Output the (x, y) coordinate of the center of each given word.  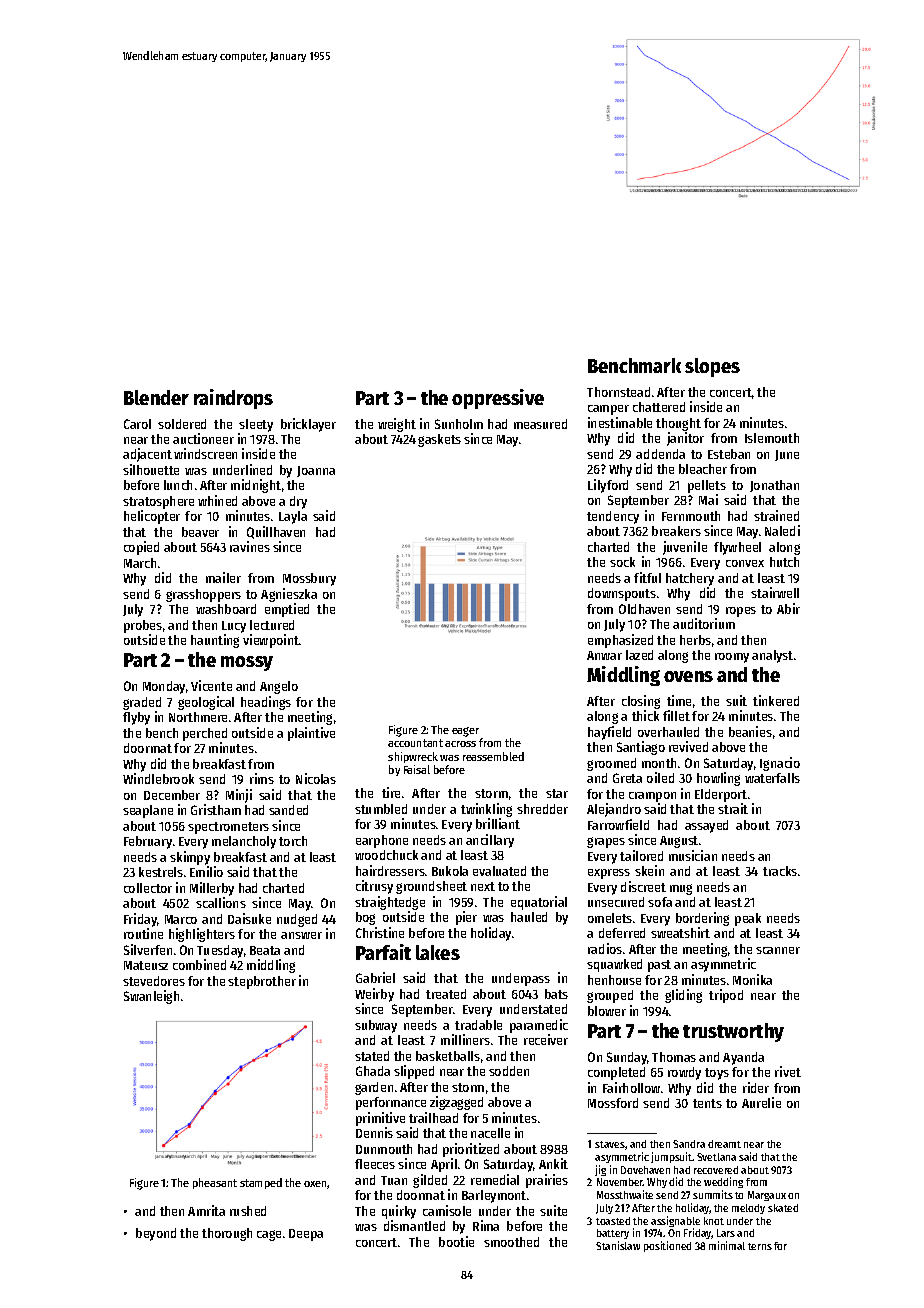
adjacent (147, 455)
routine (143, 933)
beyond (156, 1234)
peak (748, 919)
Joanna (316, 471)
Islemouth (772, 438)
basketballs (448, 1056)
